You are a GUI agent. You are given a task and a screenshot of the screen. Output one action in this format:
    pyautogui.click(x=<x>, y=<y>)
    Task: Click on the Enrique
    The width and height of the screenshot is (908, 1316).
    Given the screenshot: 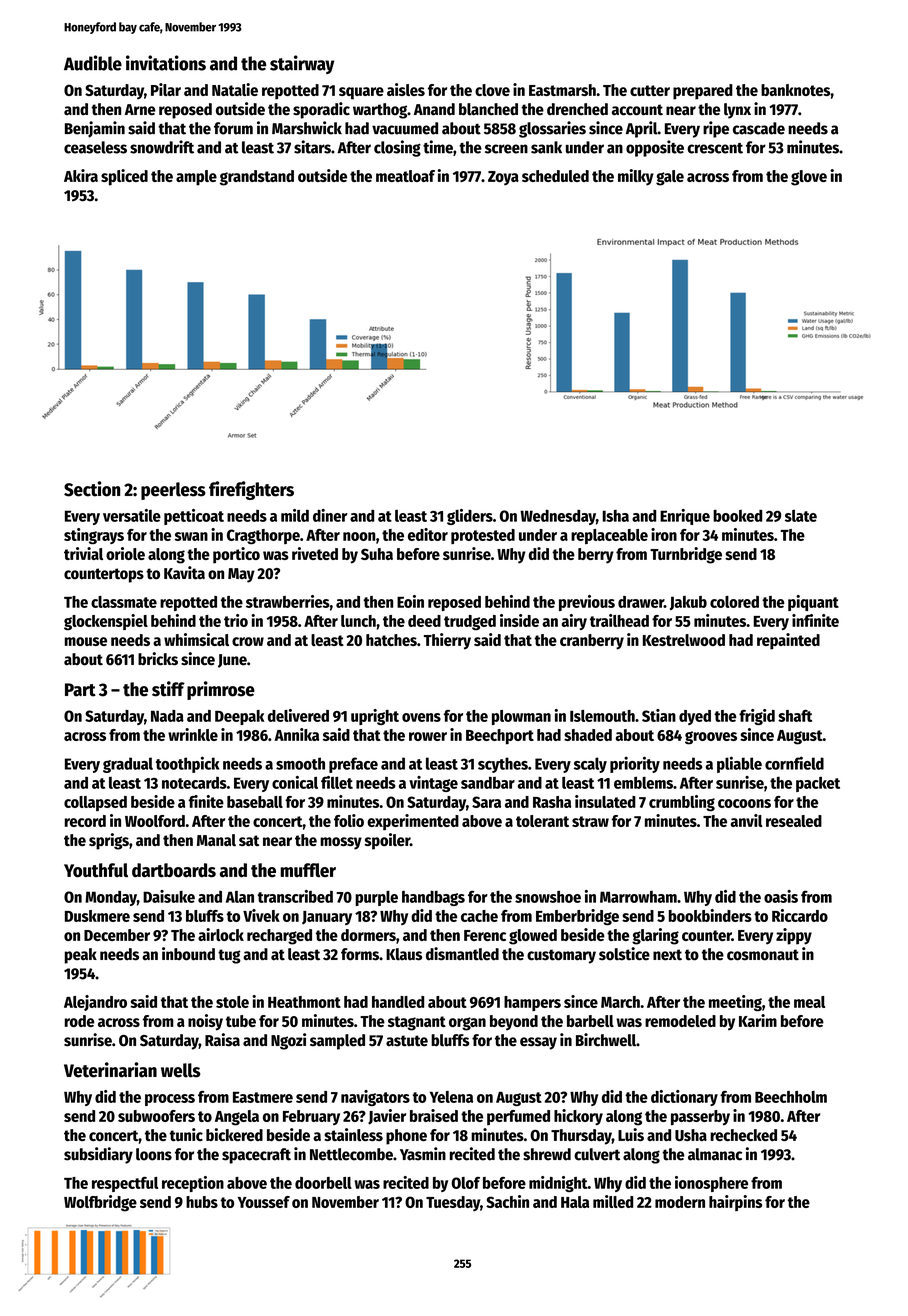 What is the action you would take?
    pyautogui.click(x=685, y=517)
